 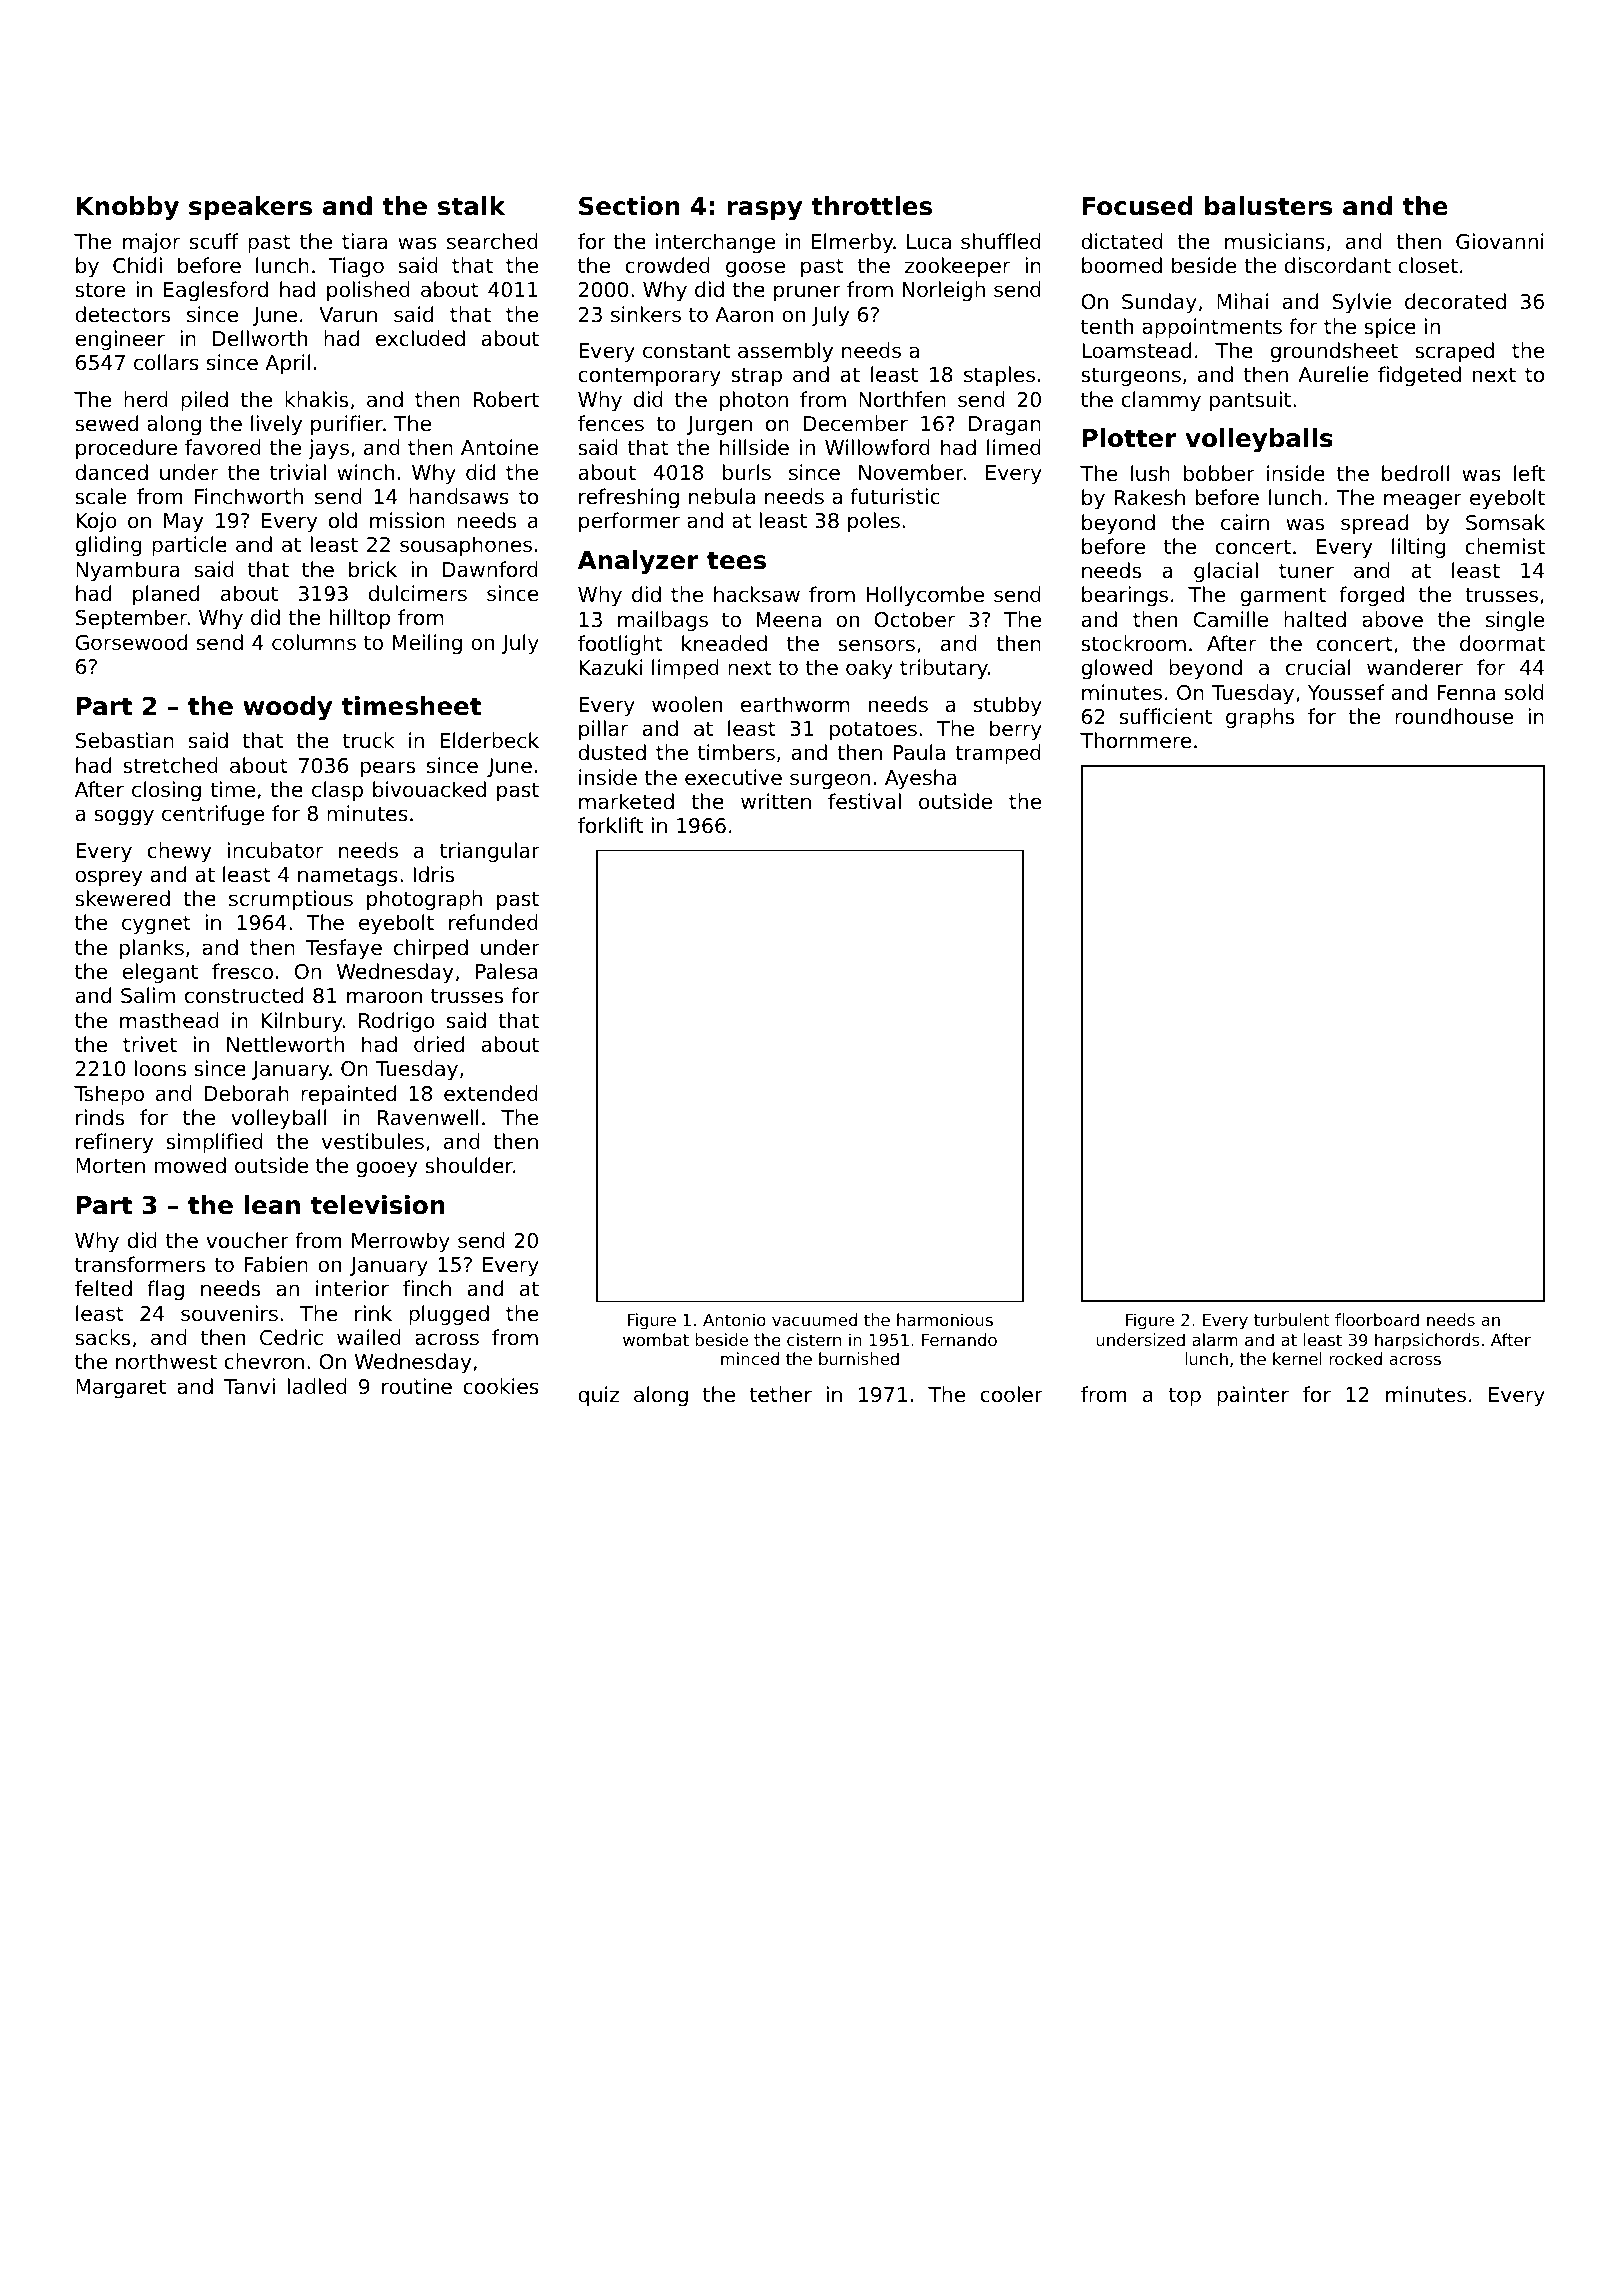 I want to click on woody, so click(x=287, y=708).
